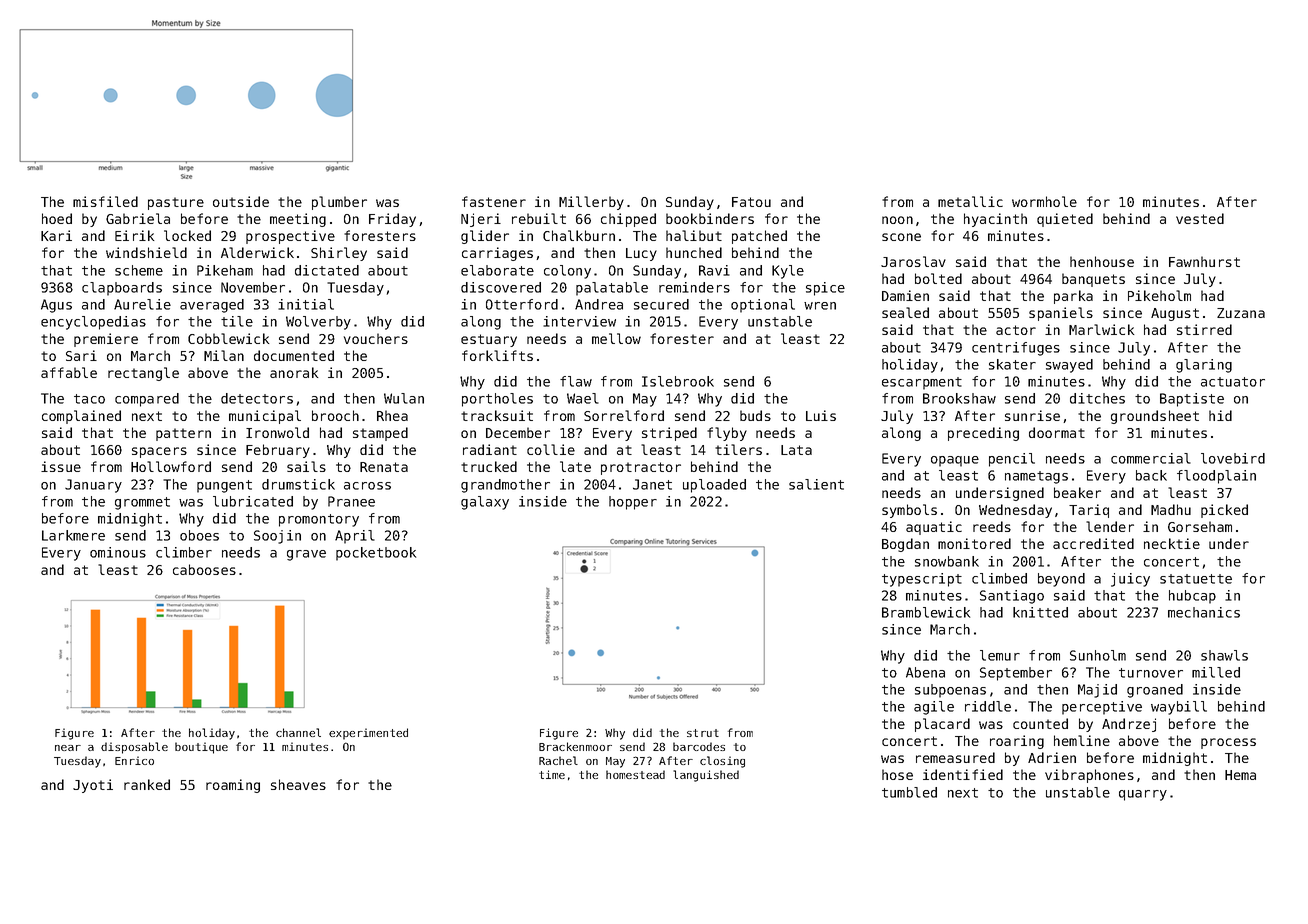  What do you see at coordinates (926, 612) in the image?
I see `Bramblewick` at bounding box center [926, 612].
